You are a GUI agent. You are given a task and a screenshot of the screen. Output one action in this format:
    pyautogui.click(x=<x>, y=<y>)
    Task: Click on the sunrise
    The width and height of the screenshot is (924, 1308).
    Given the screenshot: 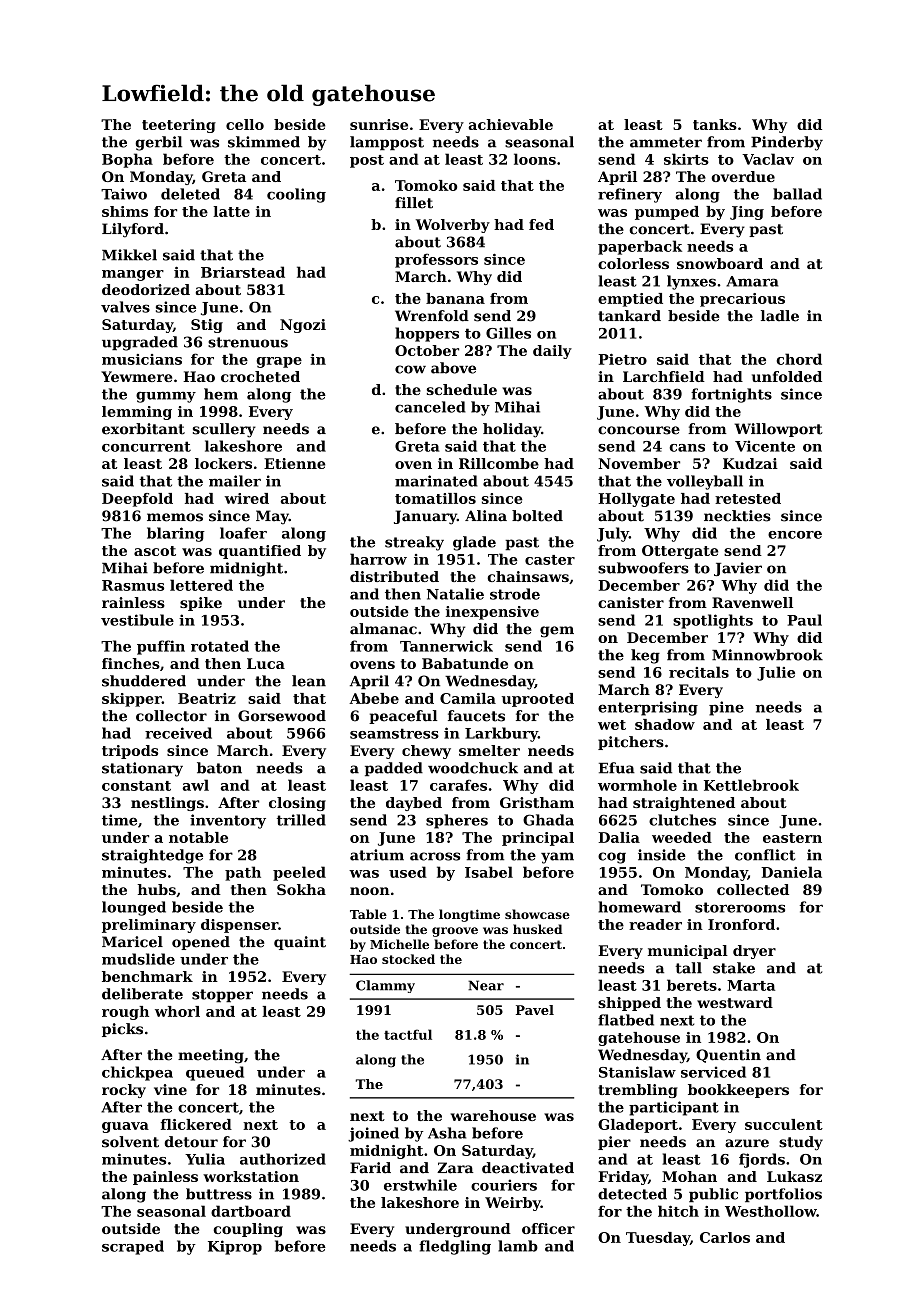 What is the action you would take?
    pyautogui.click(x=379, y=124)
